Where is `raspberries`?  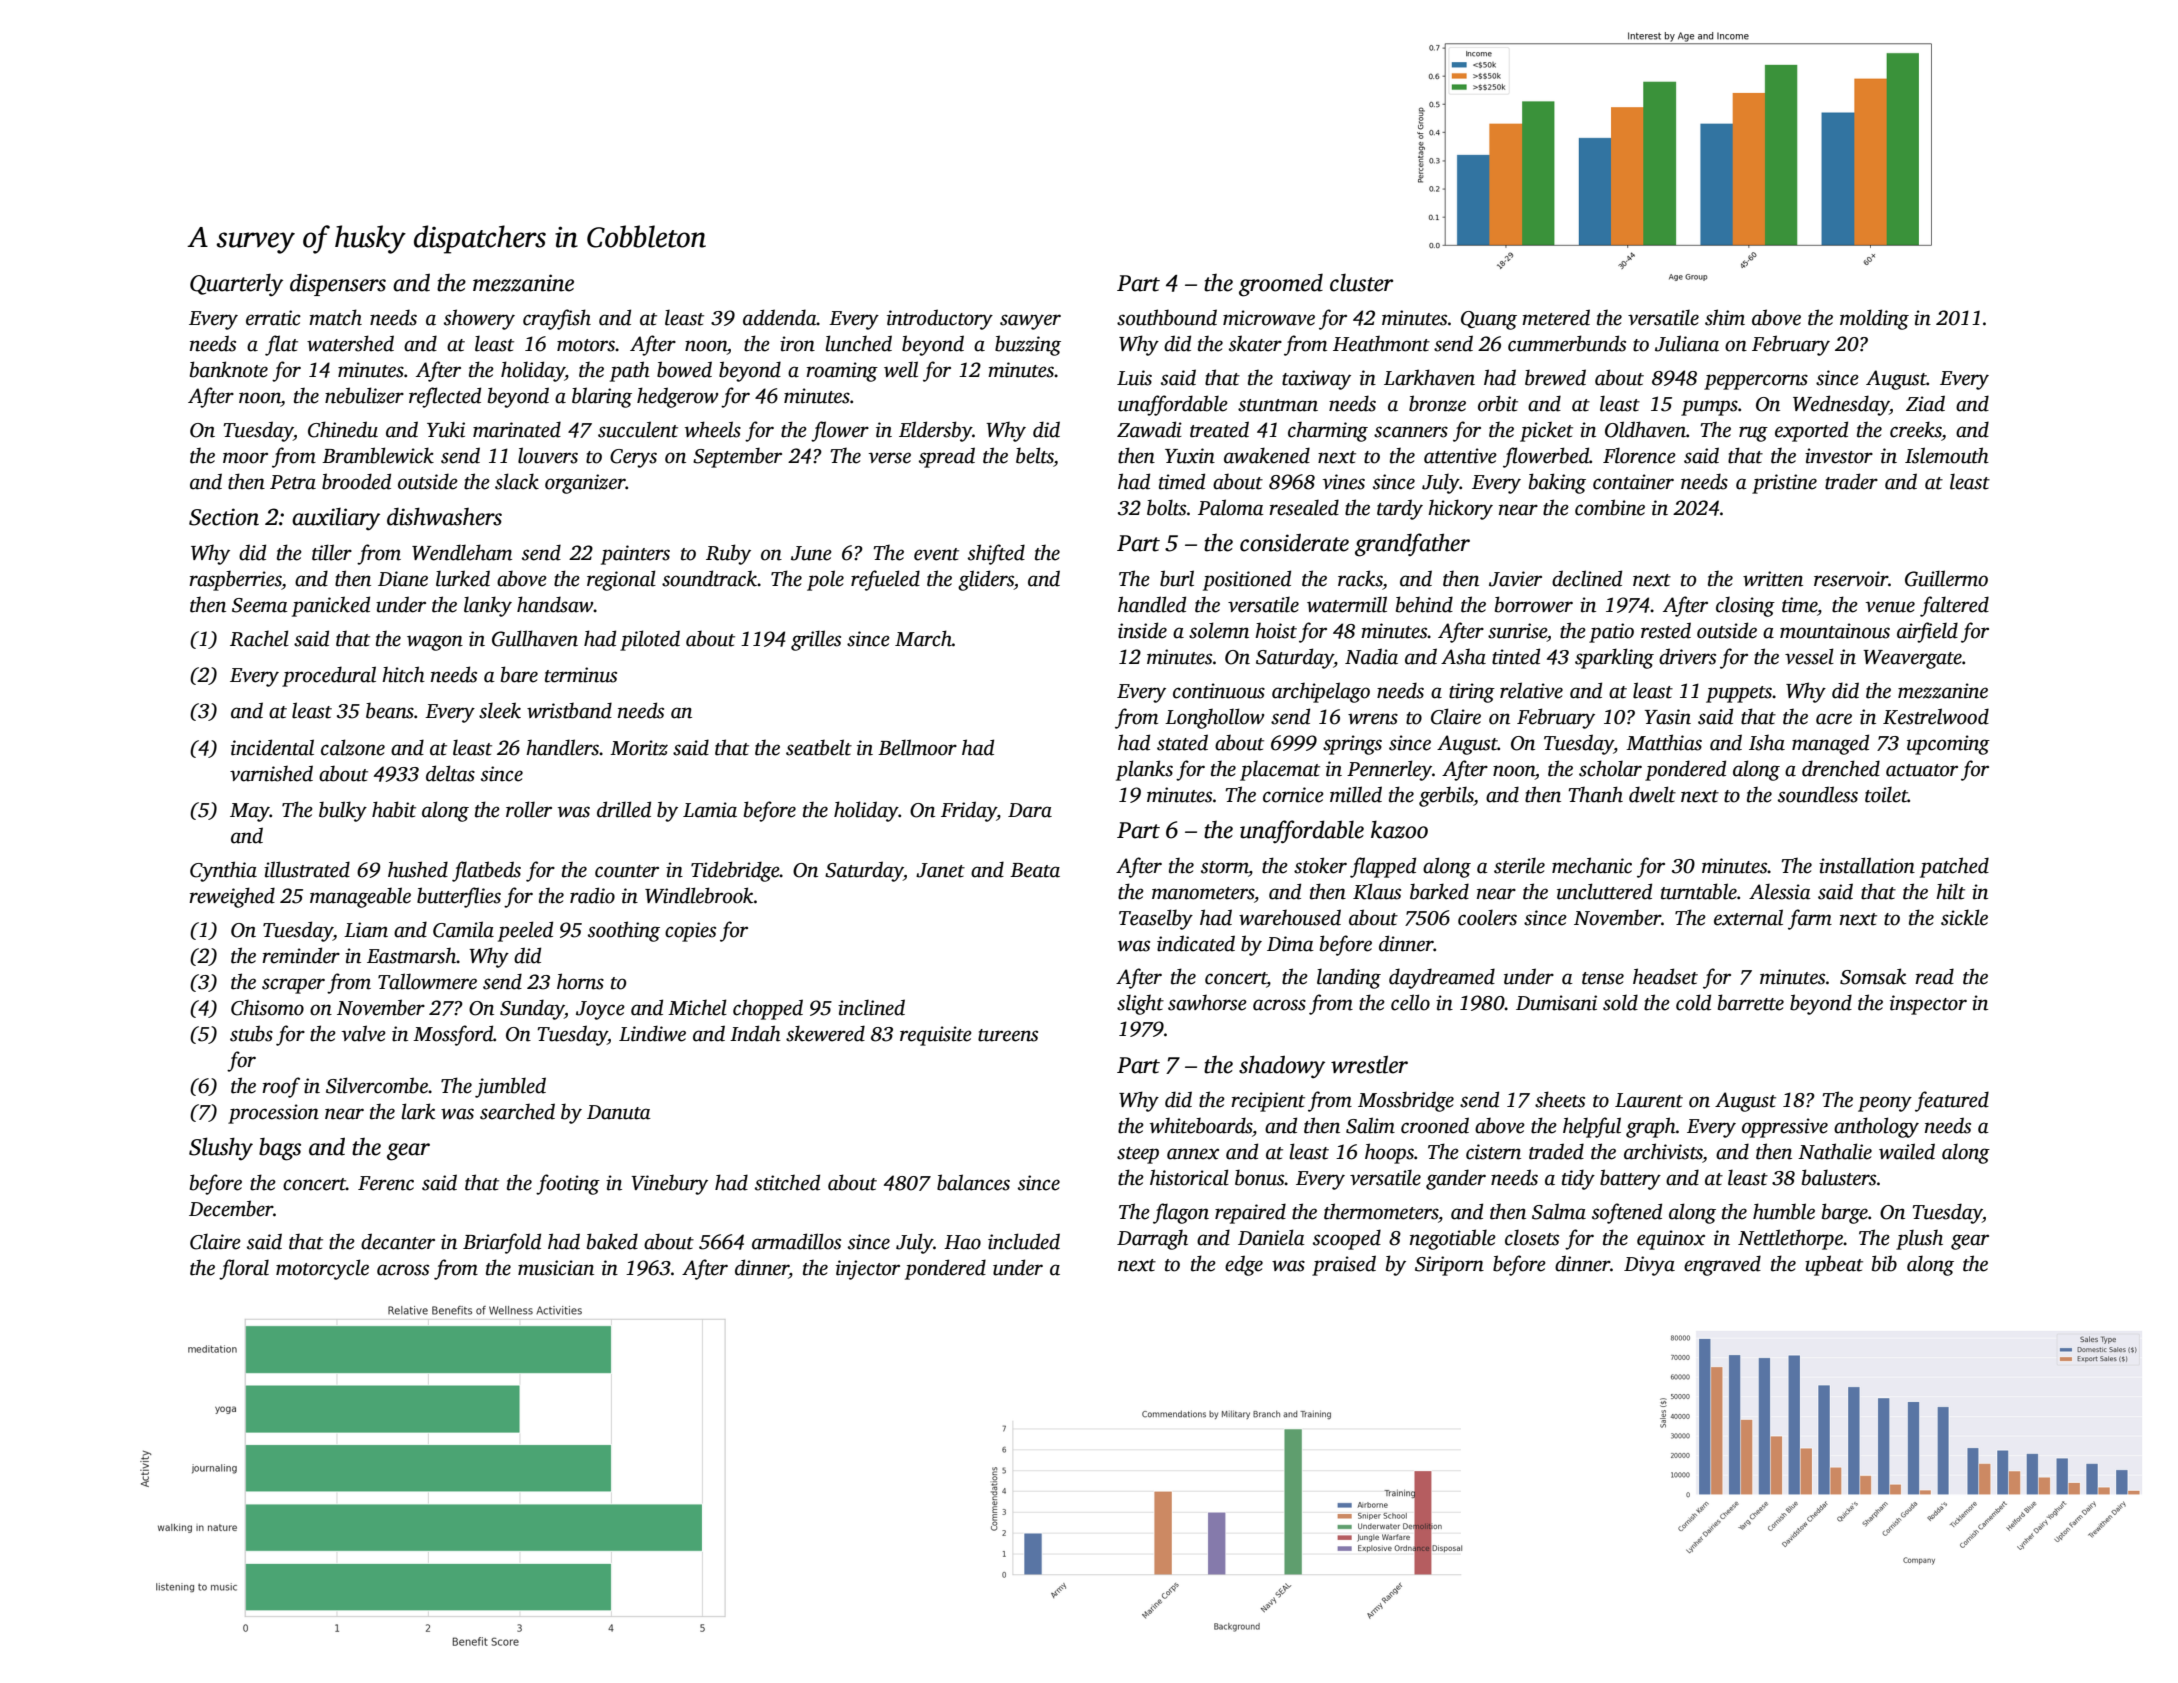
raspberries is located at coordinates (235, 580).
